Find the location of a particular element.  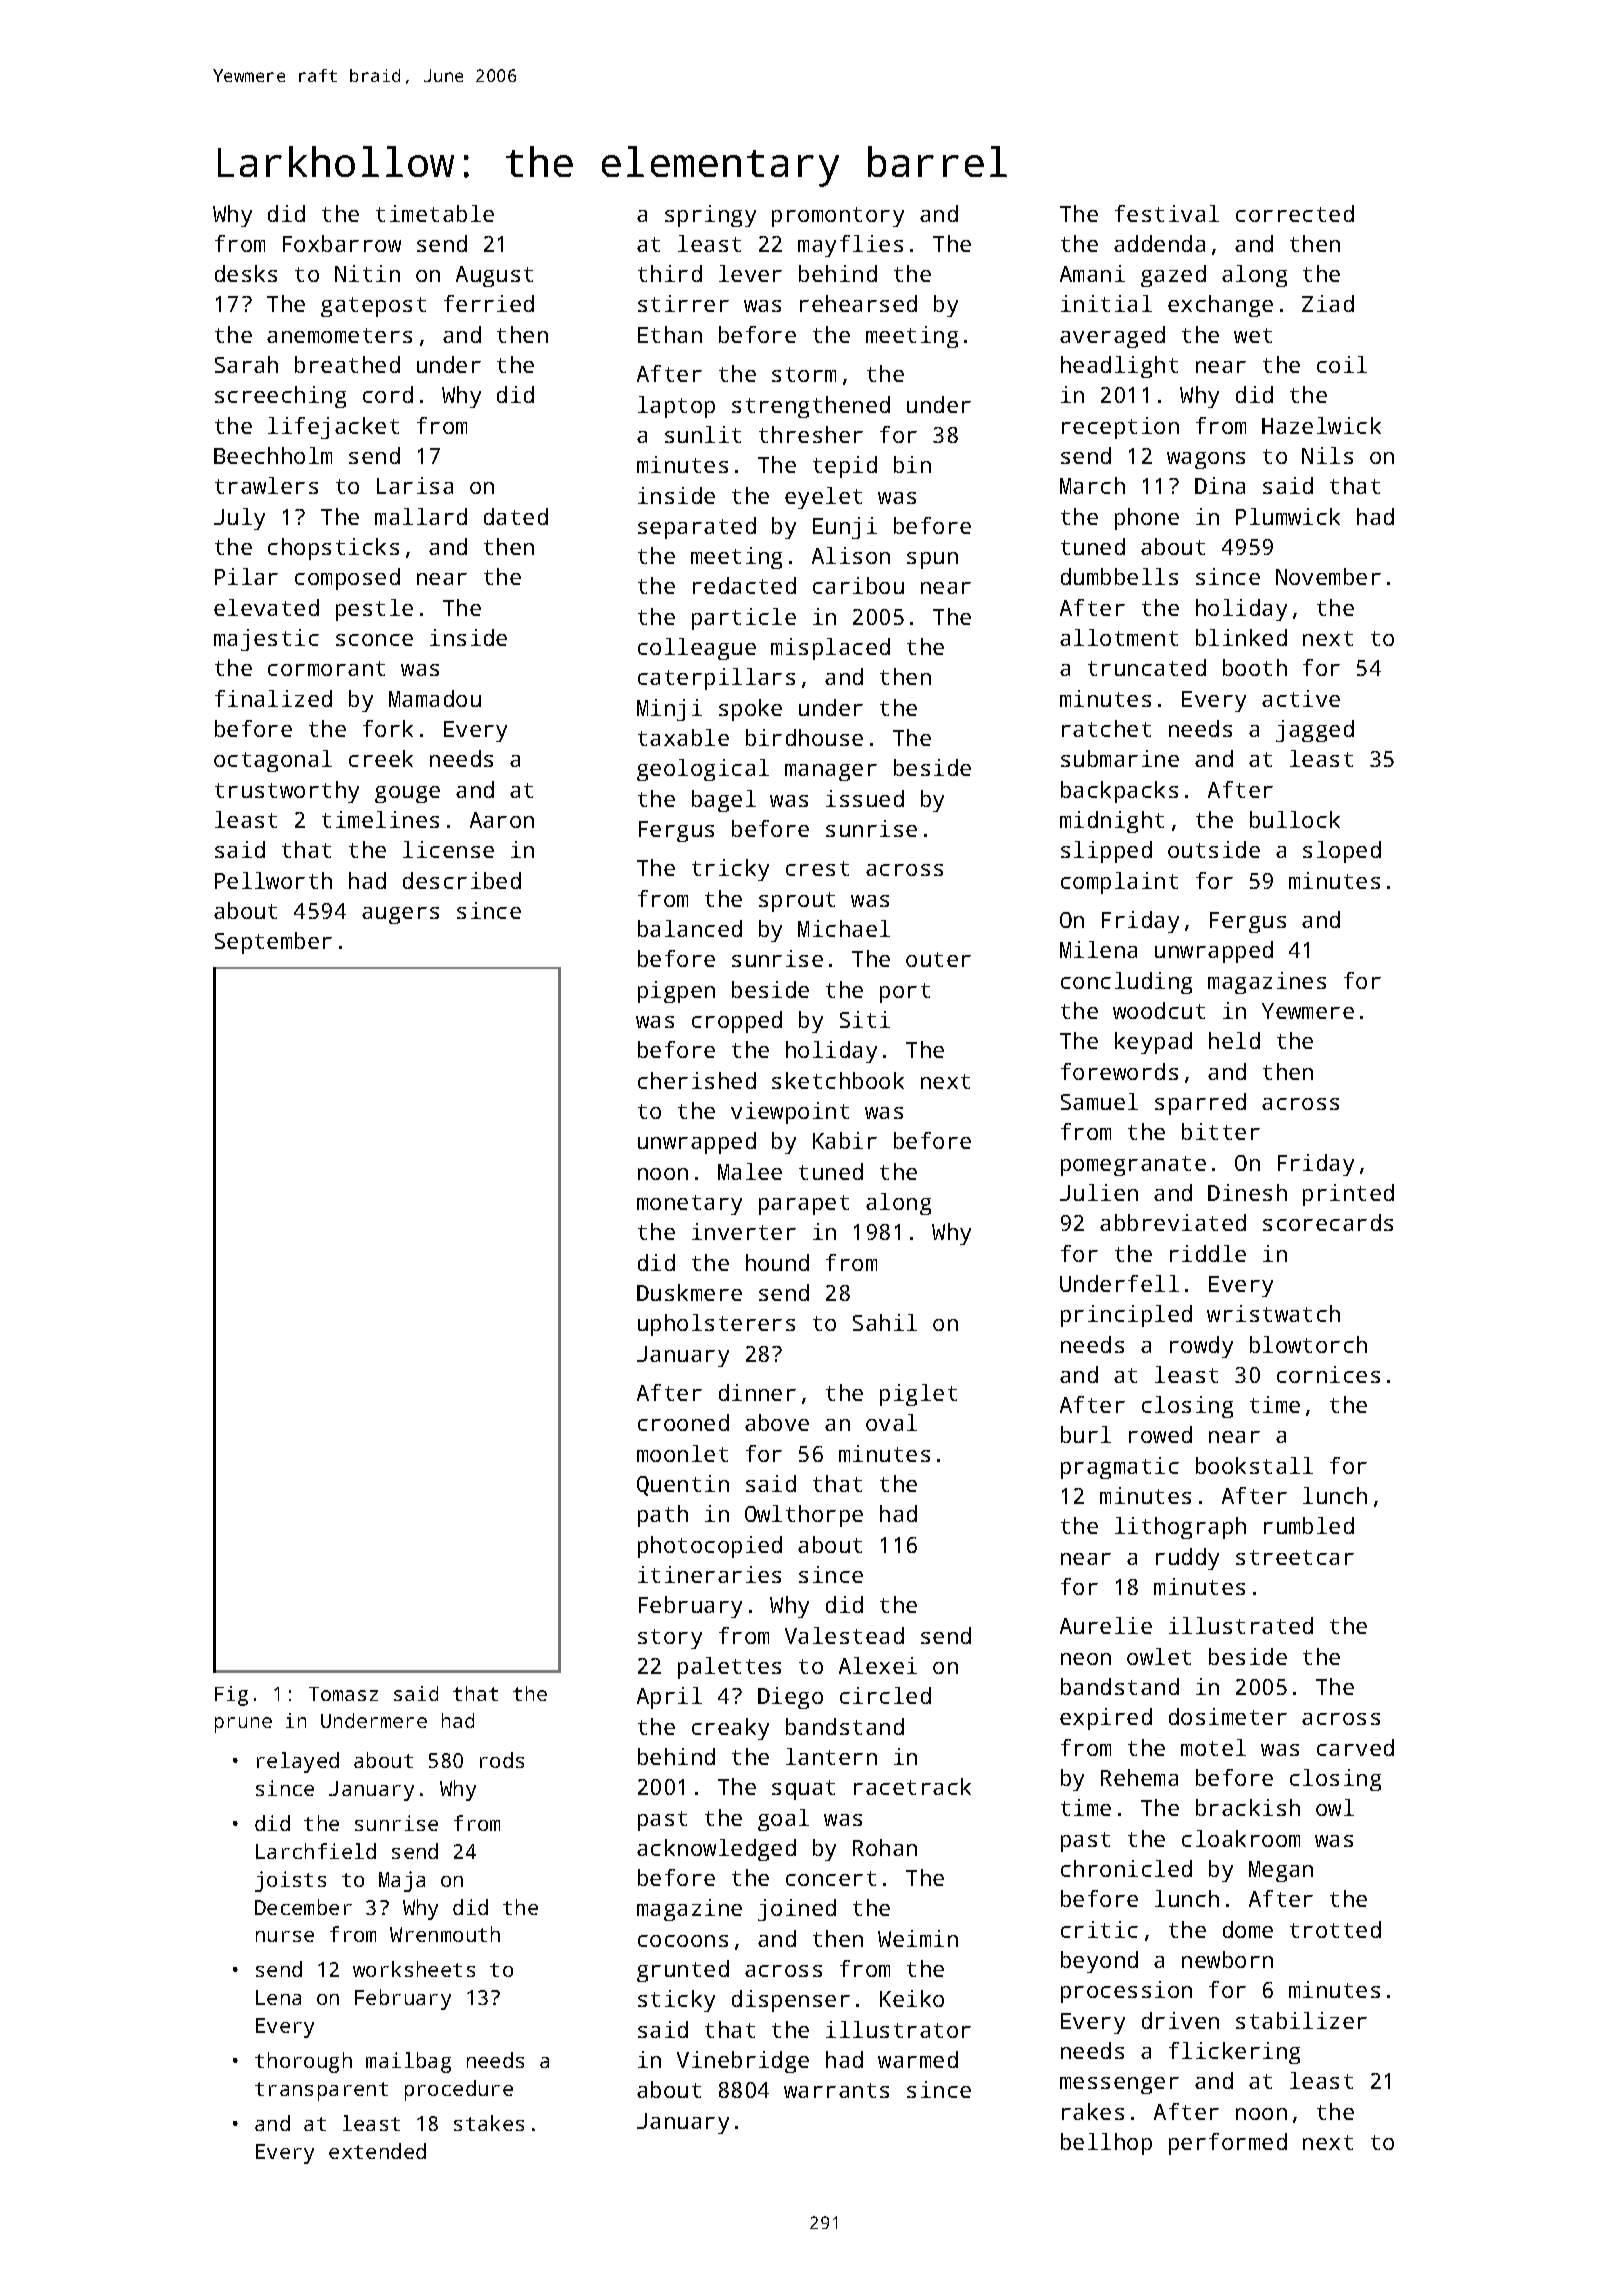

stakes is located at coordinates (489, 2123).
